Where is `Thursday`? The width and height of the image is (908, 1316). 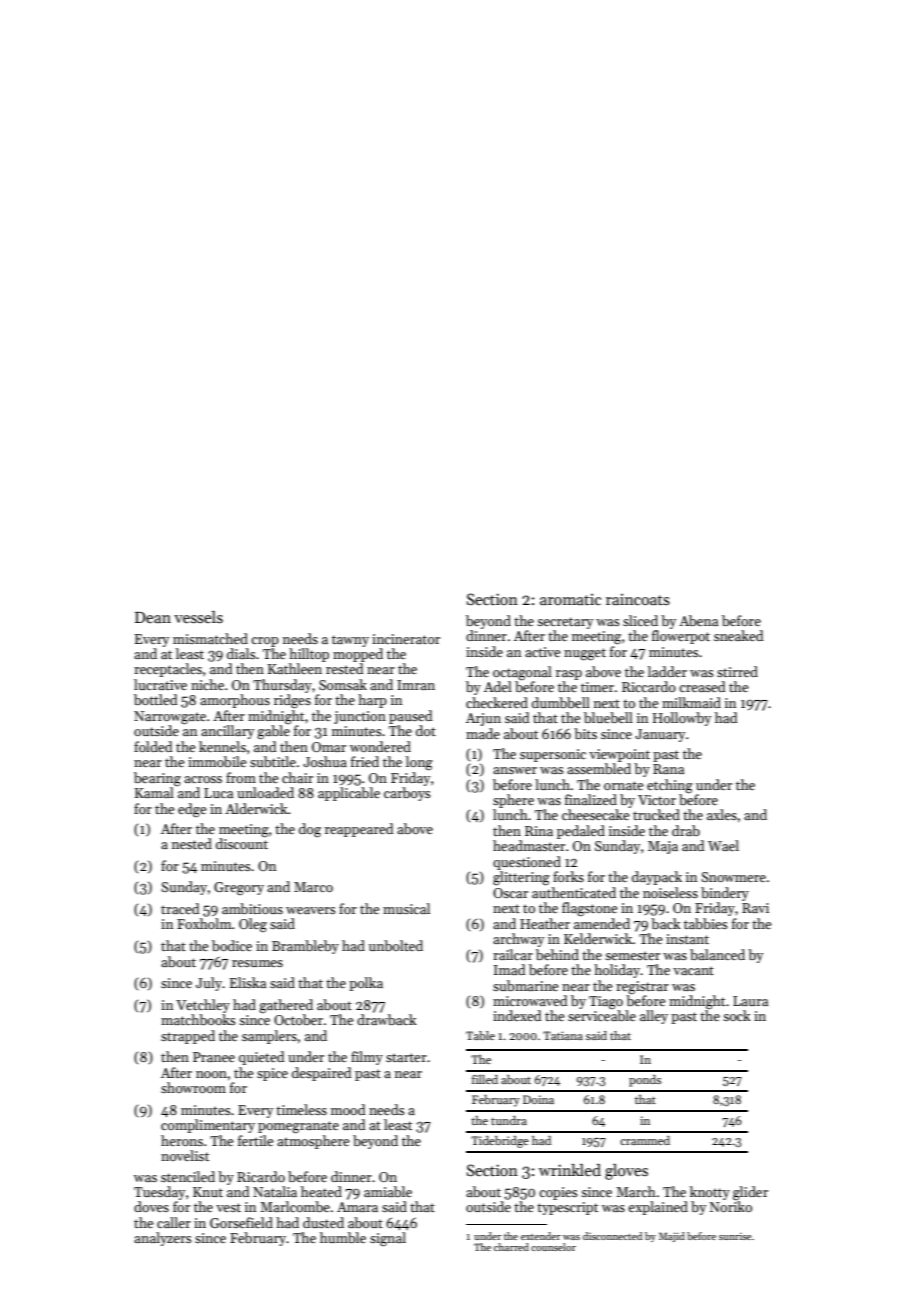 Thursday is located at coordinates (282, 686).
